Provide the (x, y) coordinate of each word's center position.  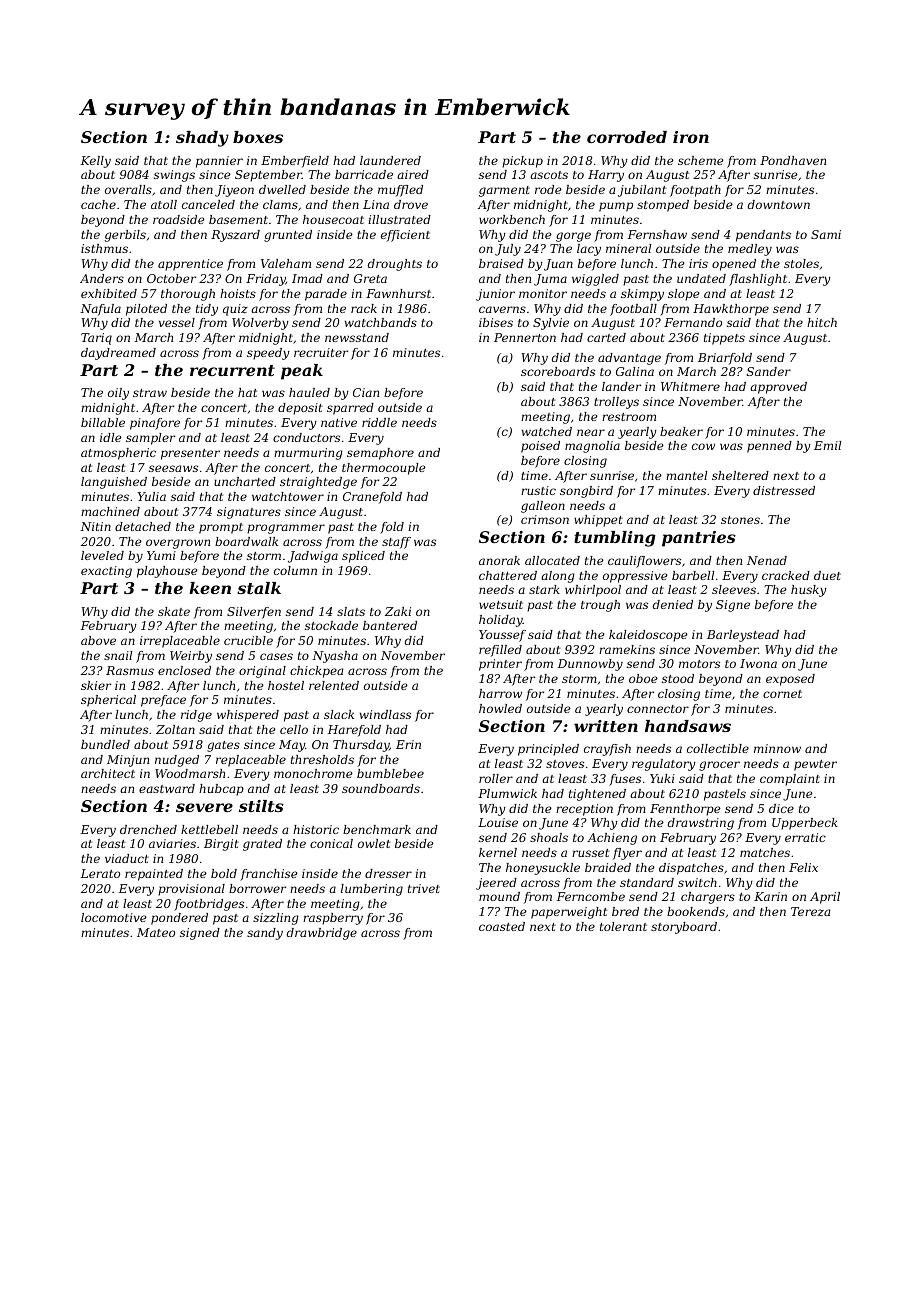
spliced (363, 557)
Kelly (96, 162)
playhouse (167, 572)
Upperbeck (805, 824)
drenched (148, 829)
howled (500, 708)
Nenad (767, 560)
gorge (573, 237)
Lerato (100, 873)
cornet (782, 694)
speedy (268, 354)
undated (701, 278)
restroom (629, 417)
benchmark (377, 829)
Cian (366, 392)
